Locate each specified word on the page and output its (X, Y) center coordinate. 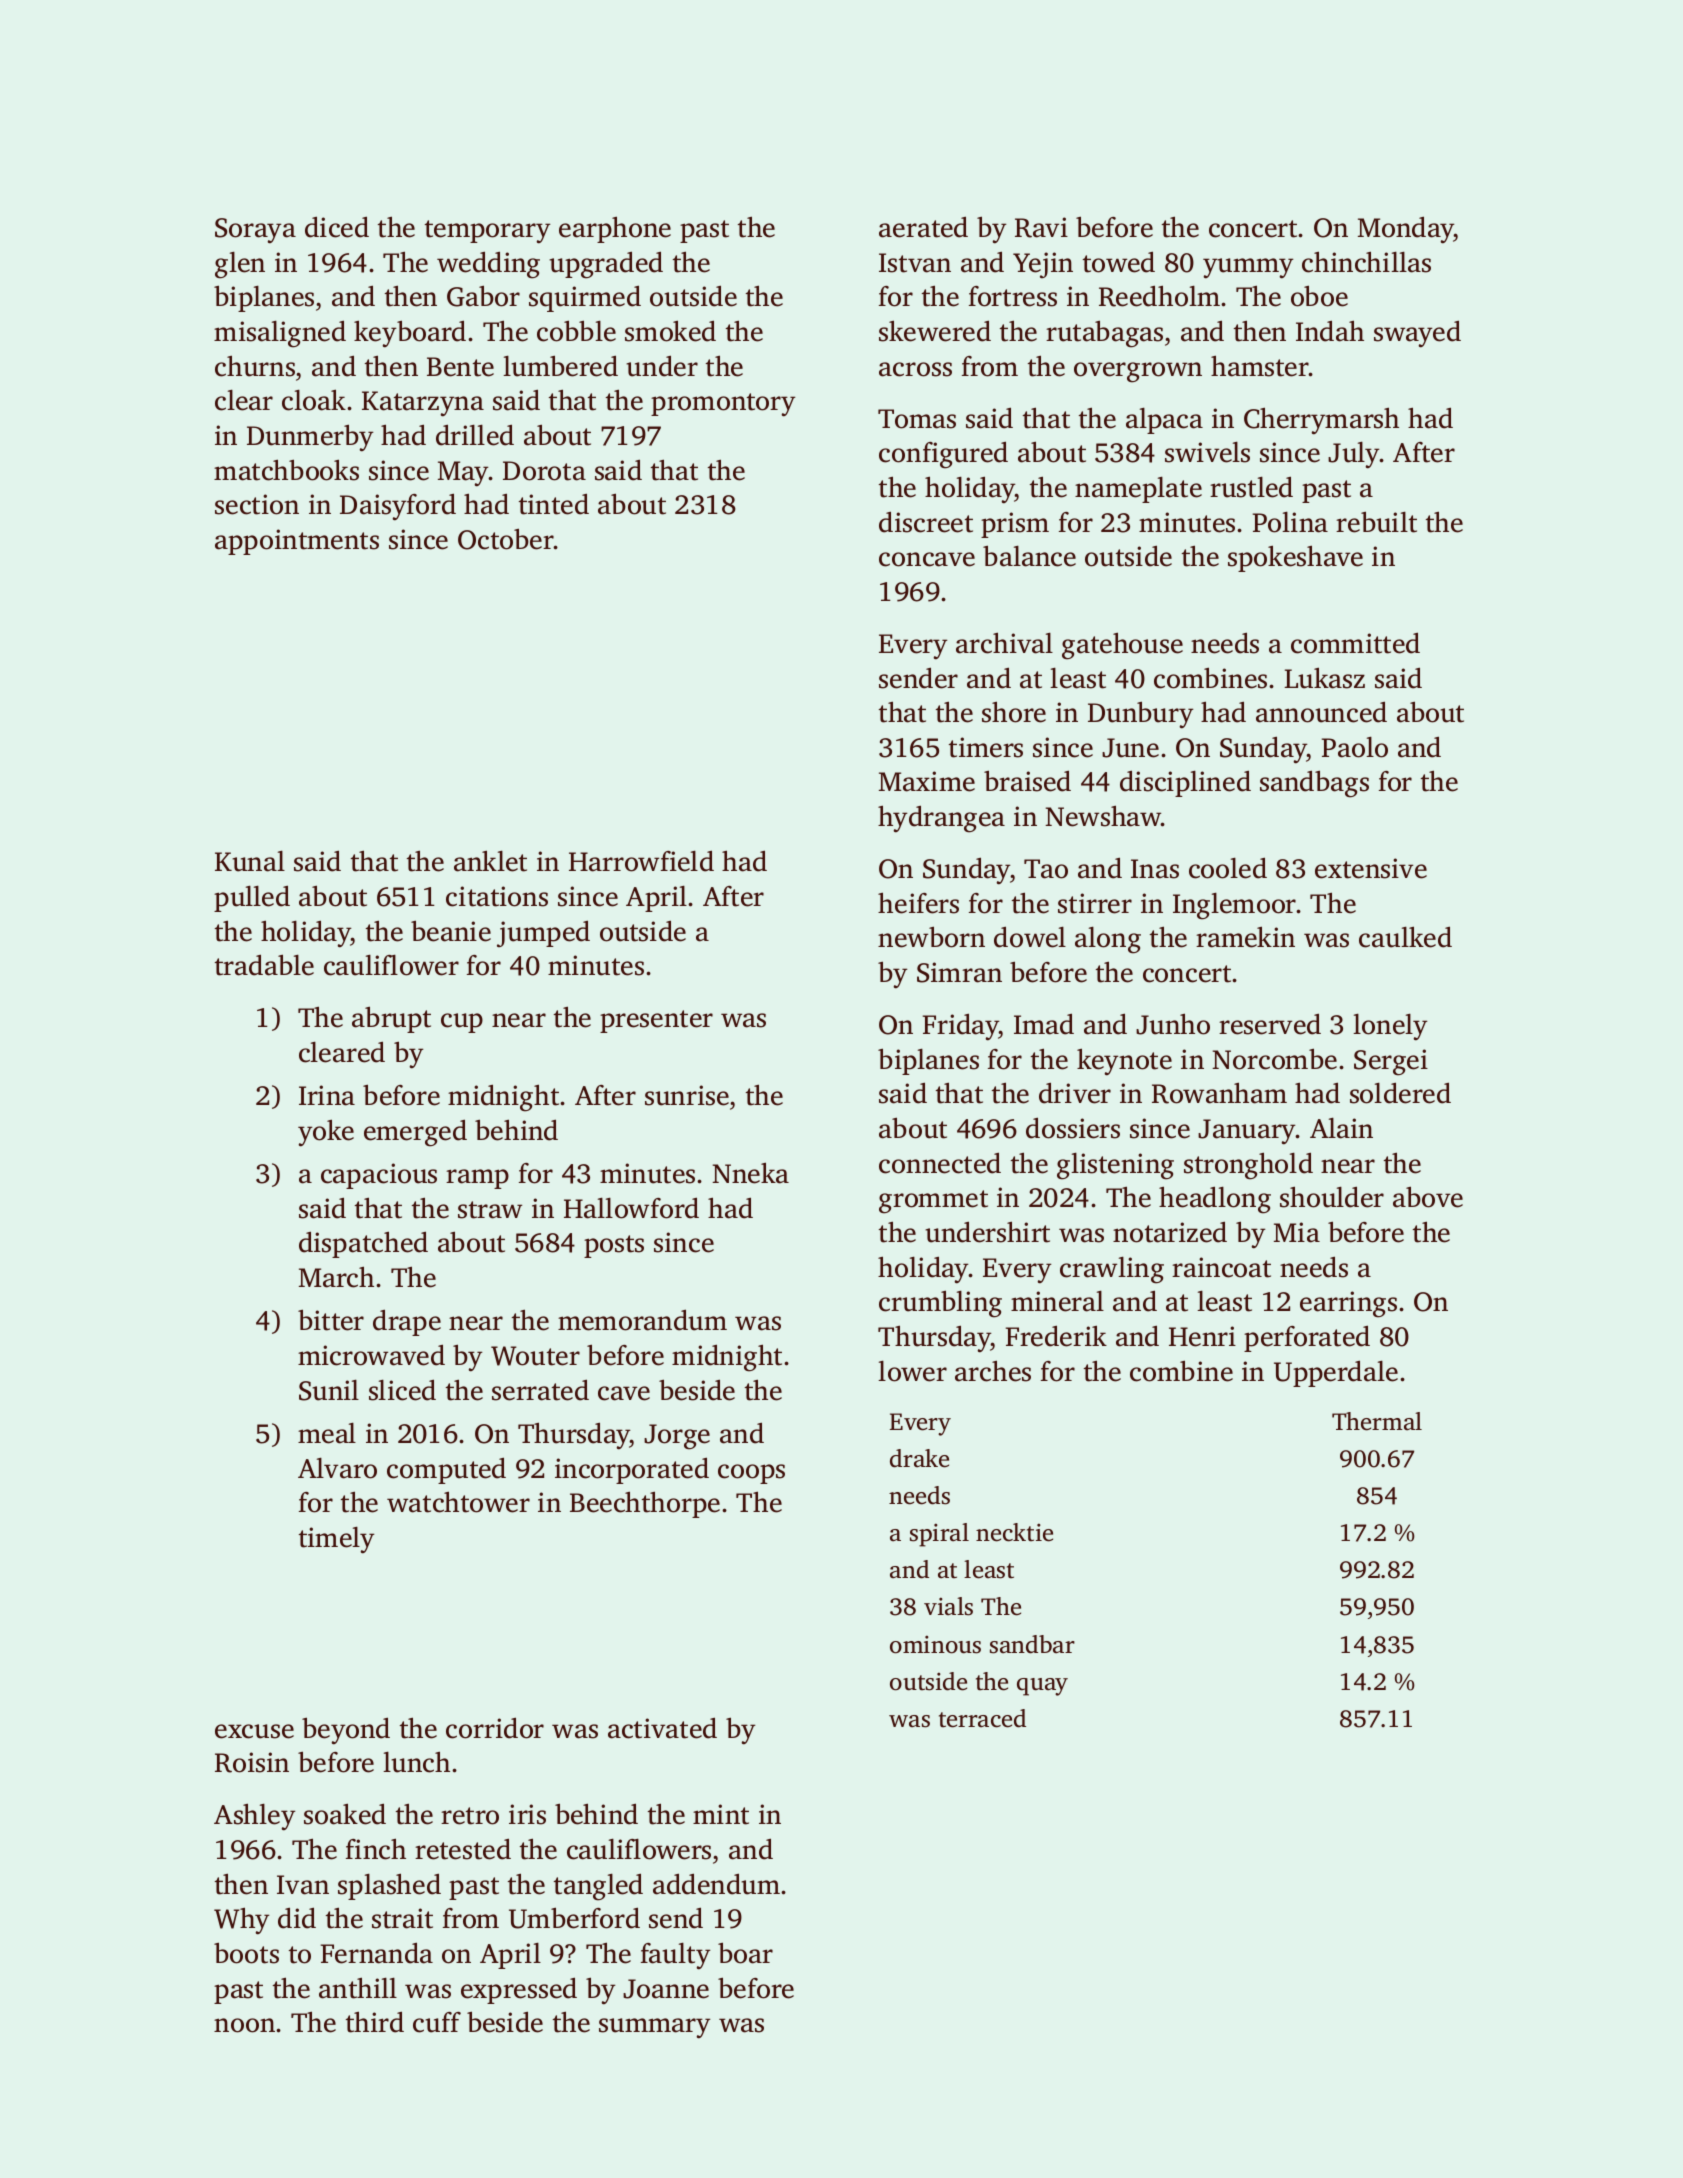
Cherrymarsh (1321, 421)
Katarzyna (423, 404)
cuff (437, 2022)
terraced (982, 1718)
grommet (933, 1202)
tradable (264, 965)
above (1428, 1197)
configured (943, 455)
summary (655, 2028)
